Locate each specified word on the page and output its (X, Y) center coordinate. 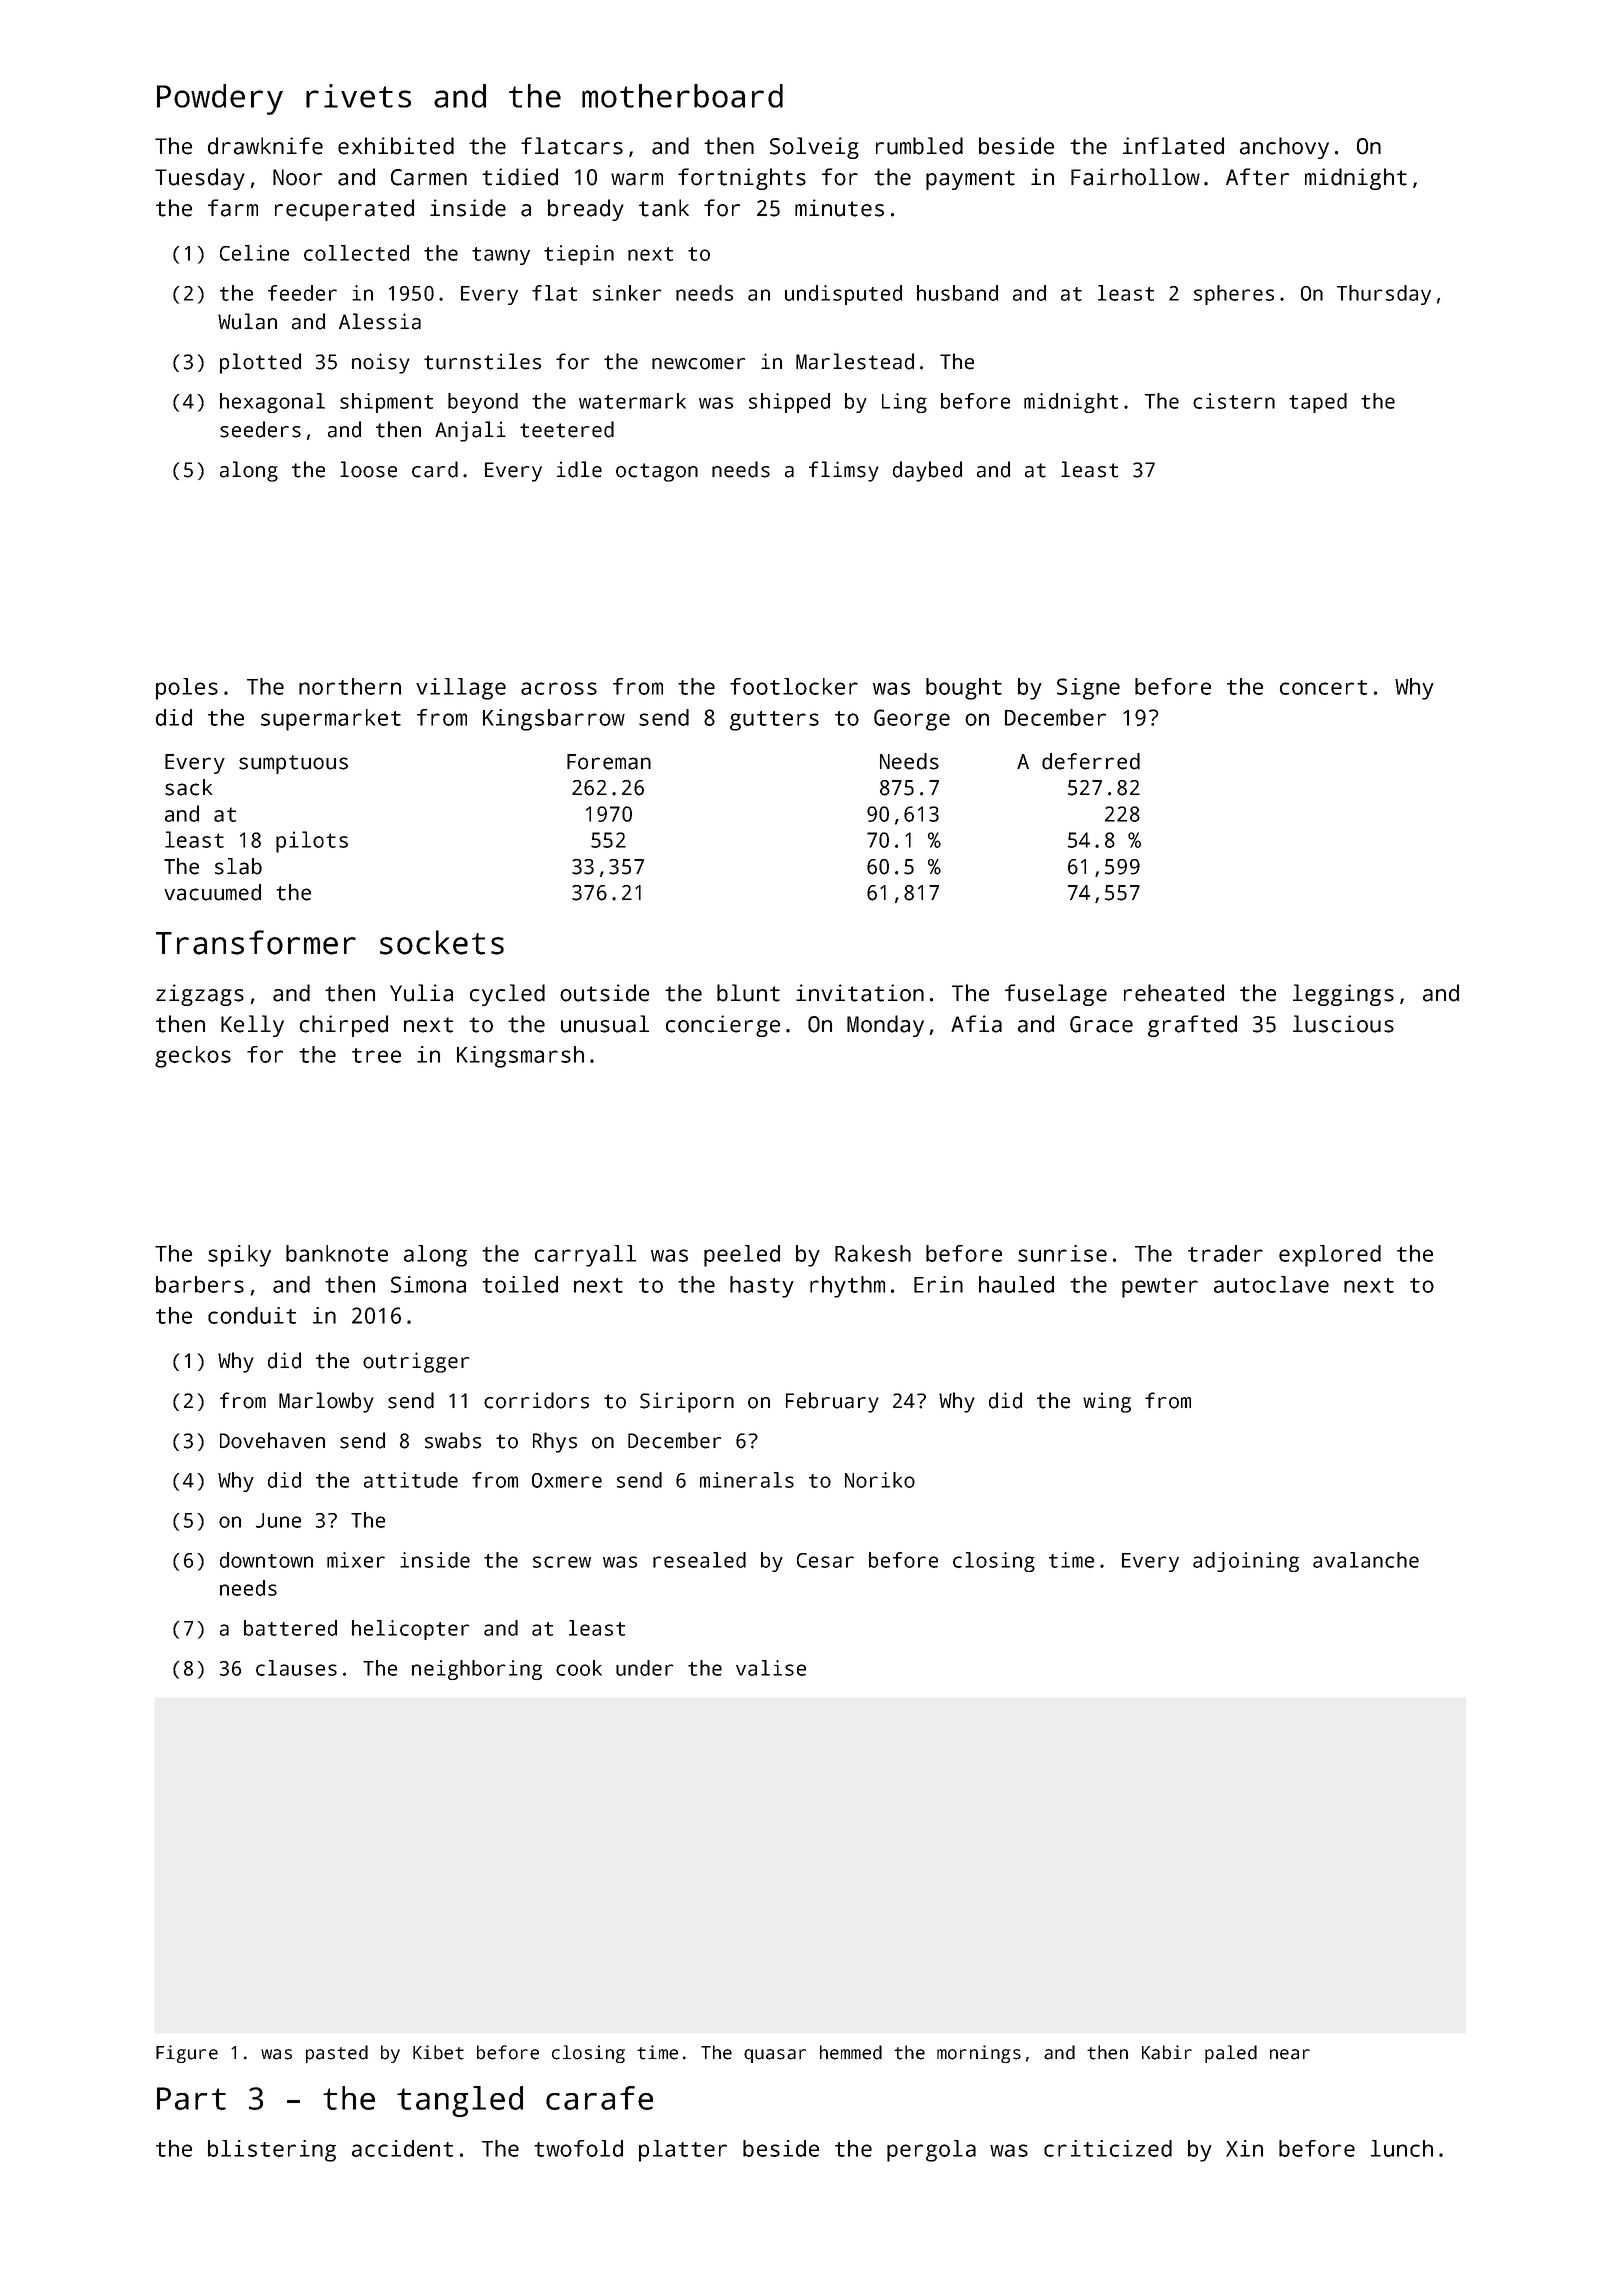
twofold (578, 2148)
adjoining (1246, 1562)
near (1290, 2054)
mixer (356, 1560)
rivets (358, 96)
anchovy (1284, 148)
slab (238, 866)
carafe (599, 2098)
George (912, 720)
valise (771, 1668)
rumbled (919, 146)
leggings (1343, 995)
